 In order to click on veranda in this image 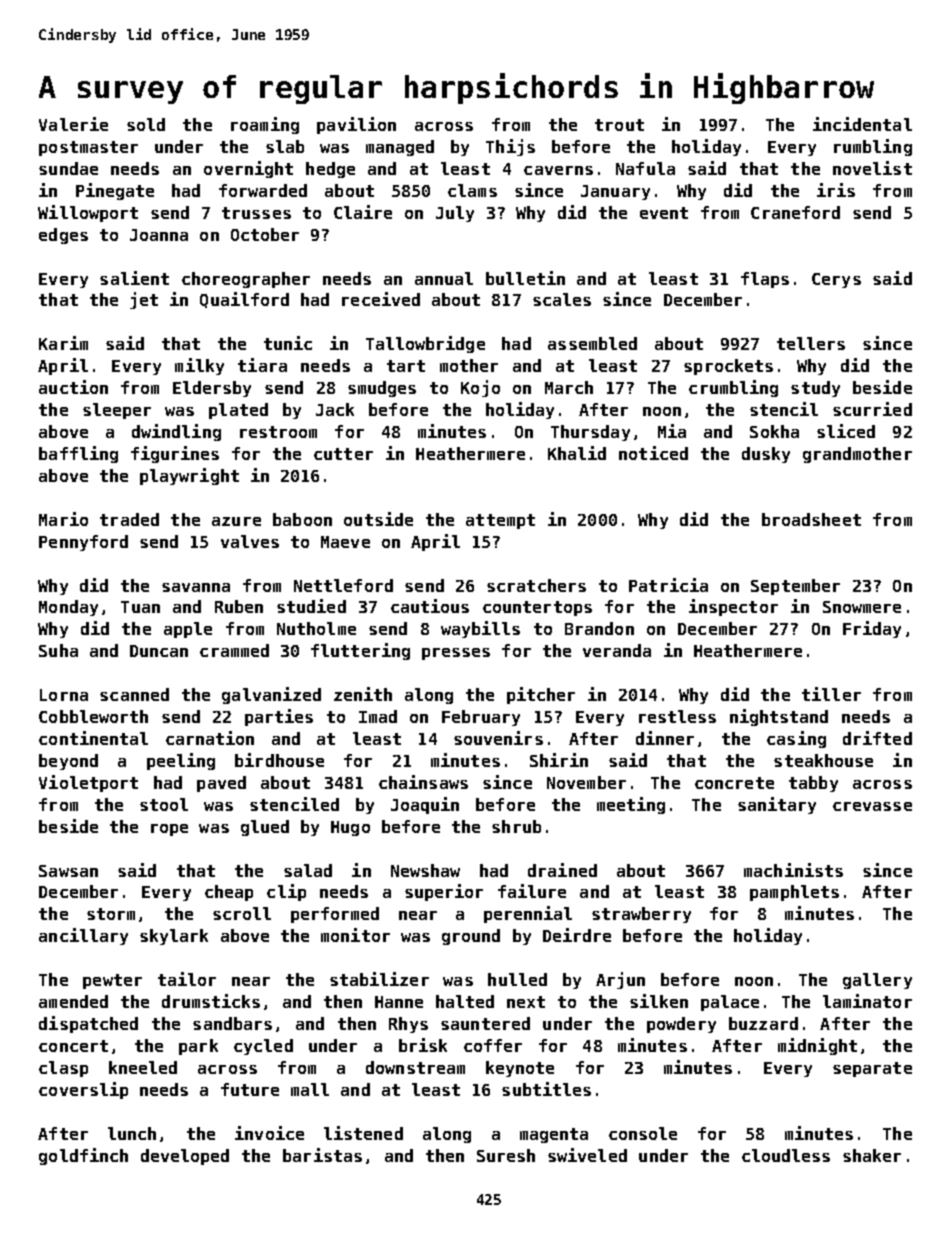, I will do `click(617, 650)`.
